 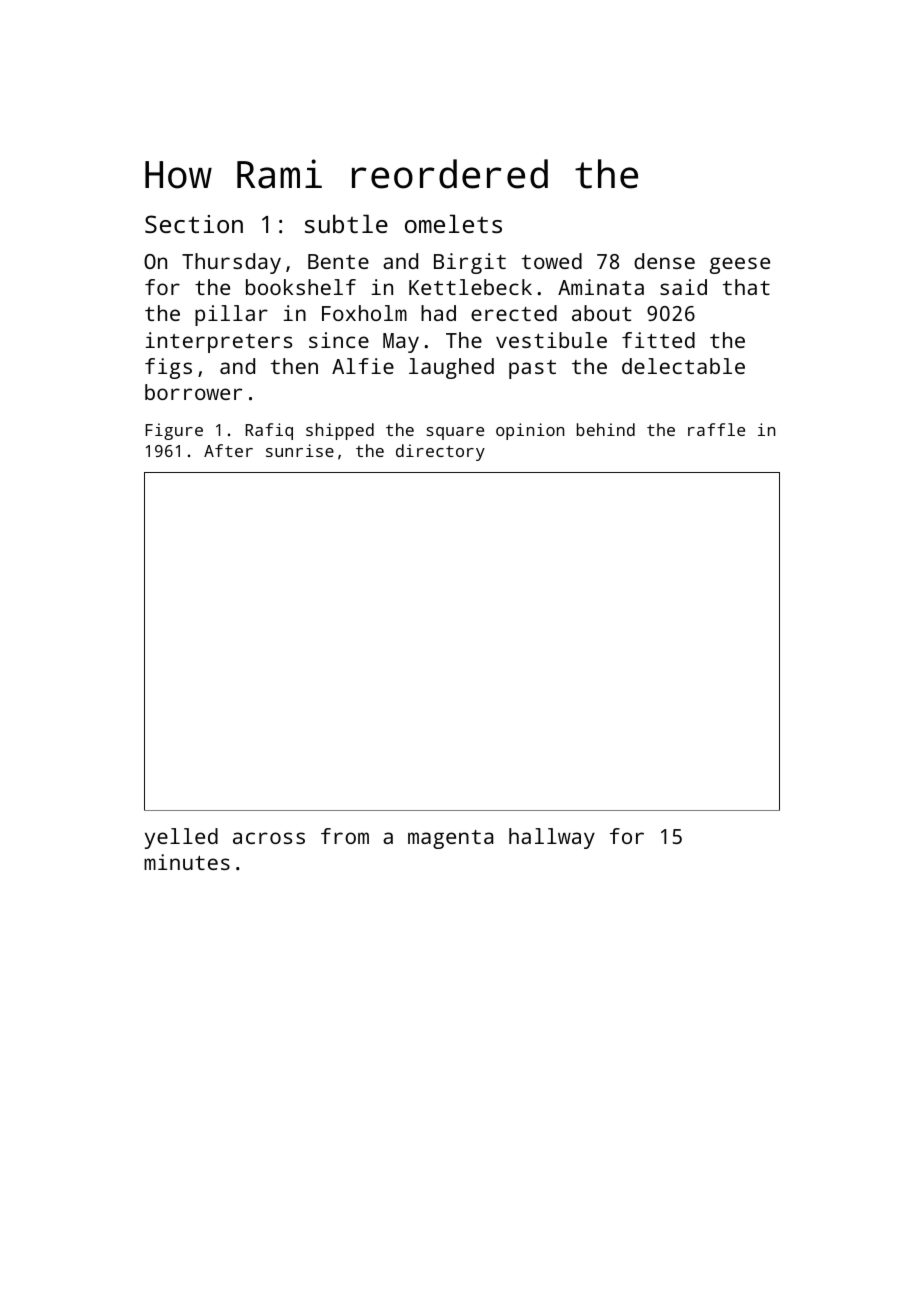 I want to click on yelled, so click(x=181, y=838).
